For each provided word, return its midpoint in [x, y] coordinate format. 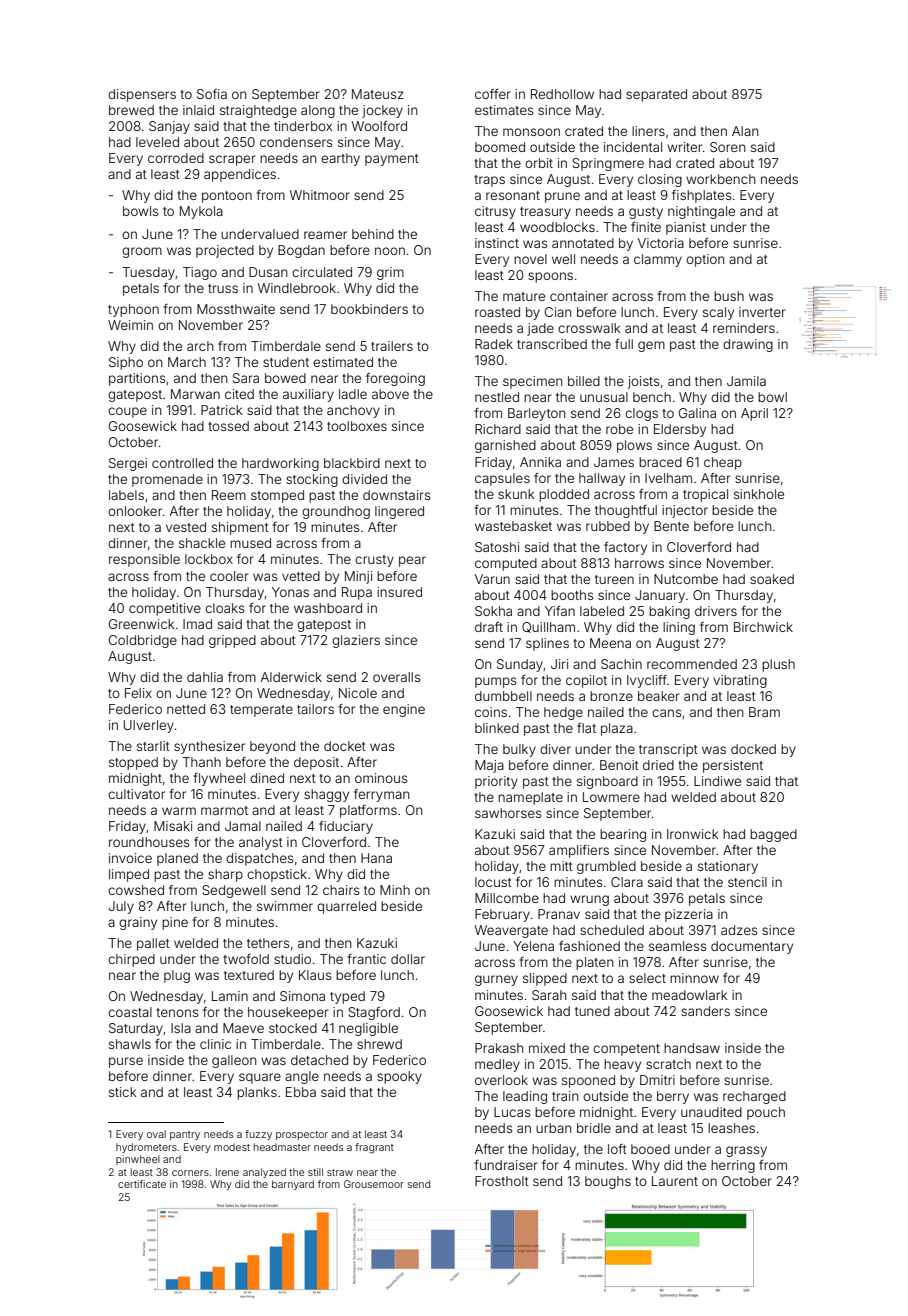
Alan [745, 131]
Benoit [619, 765]
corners [190, 1173]
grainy [138, 923]
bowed [285, 378]
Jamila [746, 381]
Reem [229, 495]
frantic [366, 959]
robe [619, 429]
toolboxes [357, 426]
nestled [497, 397]
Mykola [201, 212]
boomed [500, 147]
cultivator [136, 794]
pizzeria [689, 915]
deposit [316, 763]
